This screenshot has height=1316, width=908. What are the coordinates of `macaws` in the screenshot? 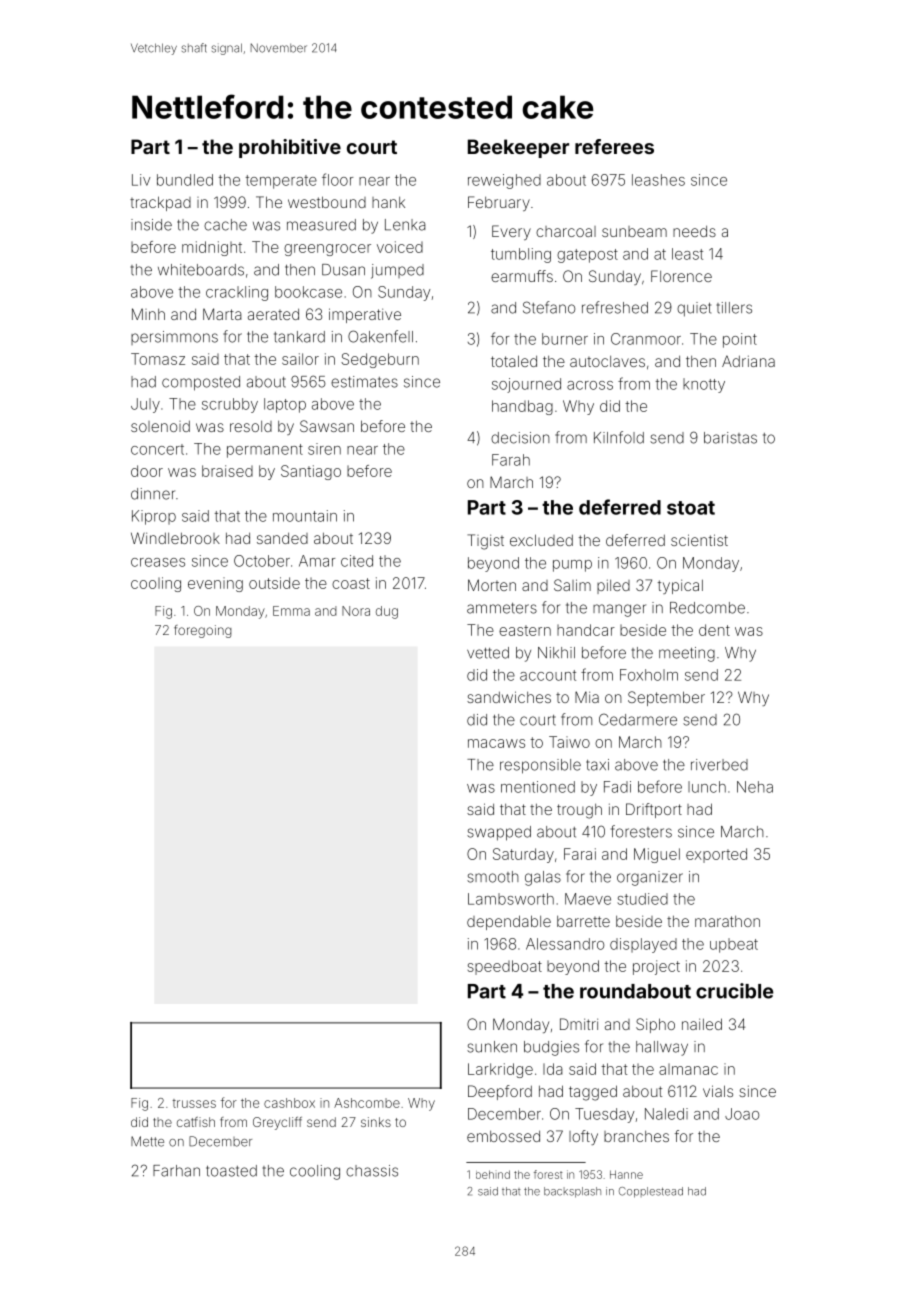 It's located at (496, 743).
